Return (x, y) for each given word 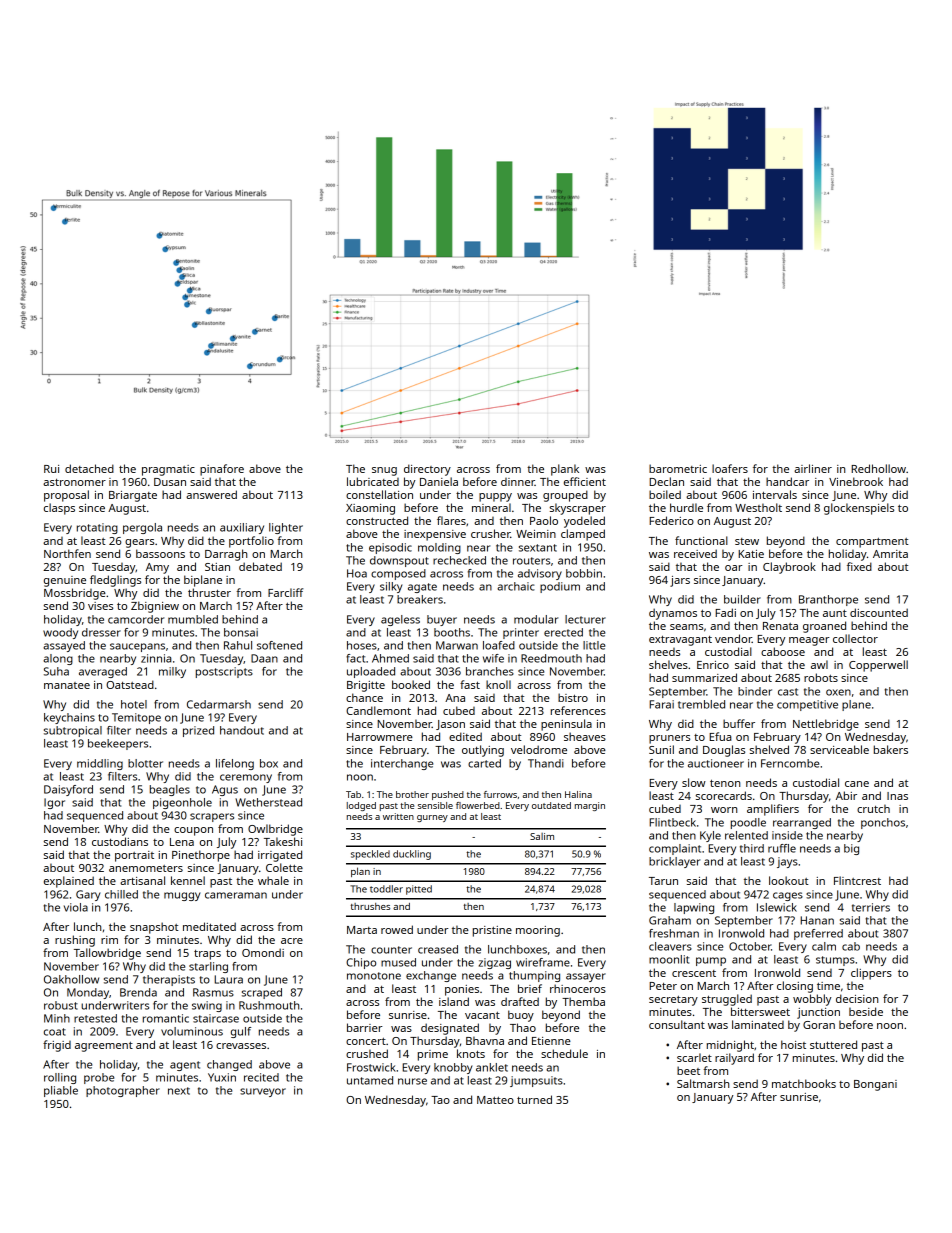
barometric (678, 468)
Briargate (133, 496)
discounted (879, 612)
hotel (134, 704)
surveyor (263, 1092)
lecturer (585, 619)
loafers (730, 468)
